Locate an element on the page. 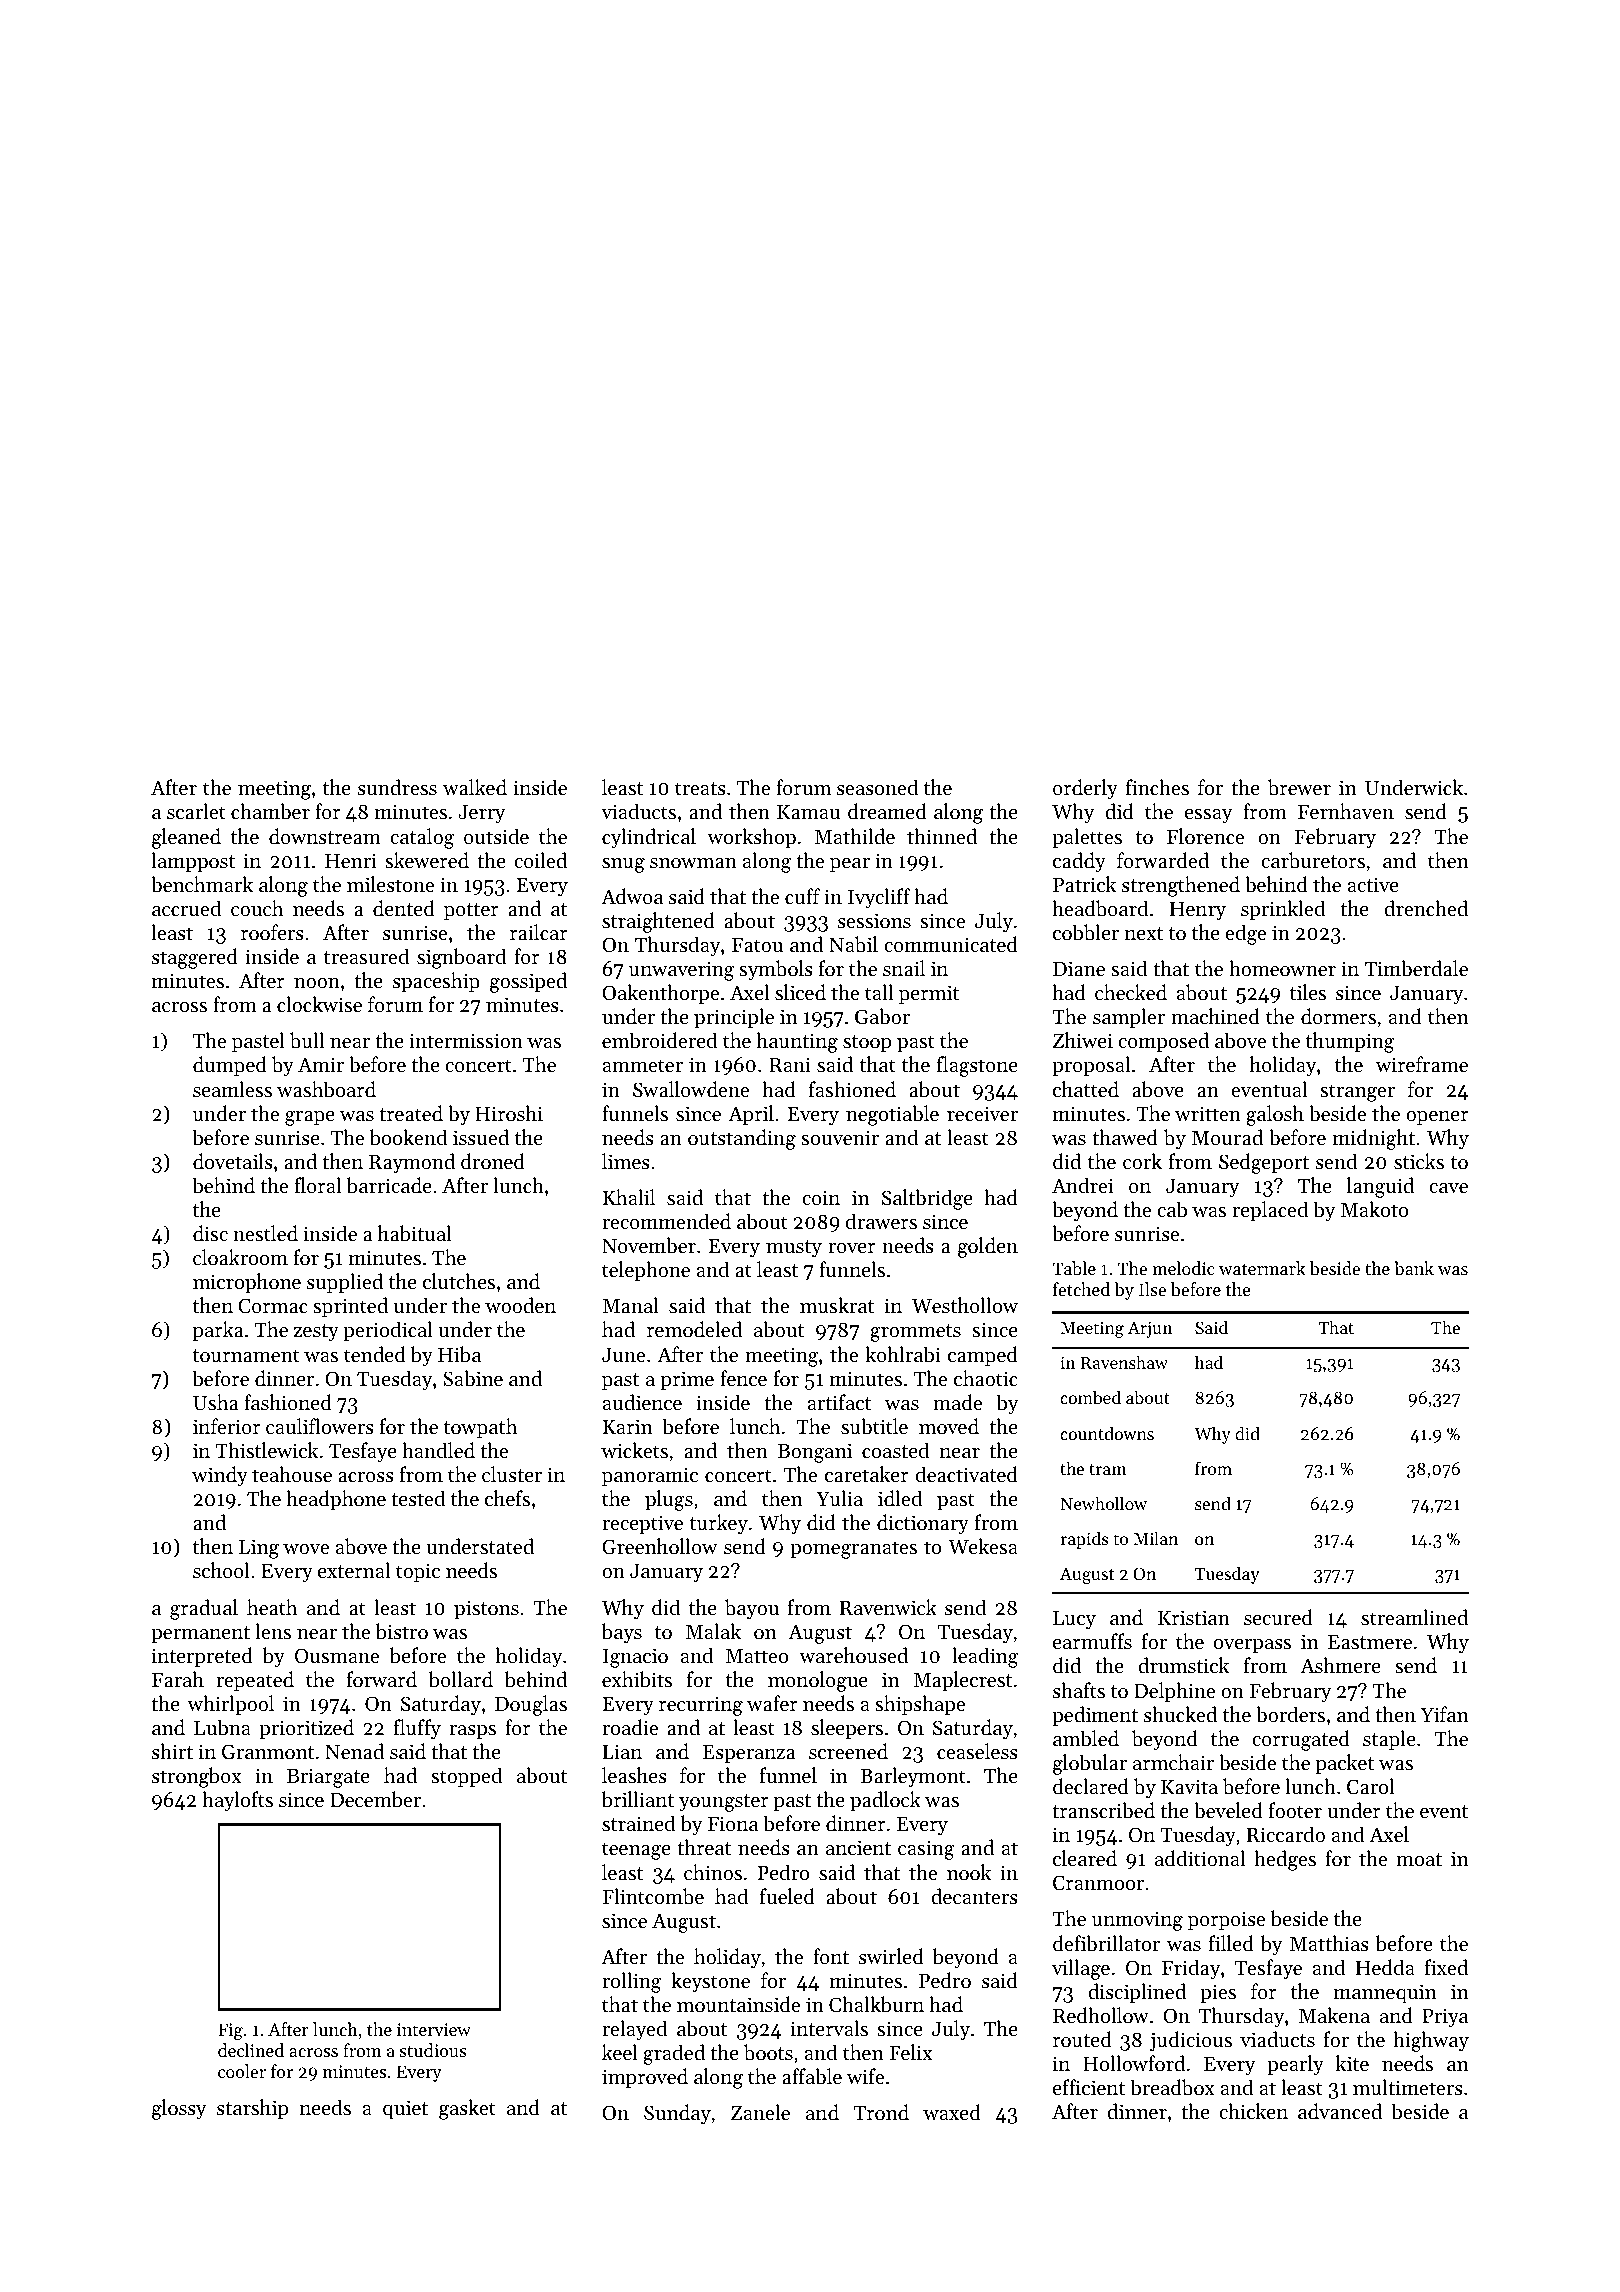 The image size is (1620, 2292). Arjun is located at coordinates (1150, 1329).
